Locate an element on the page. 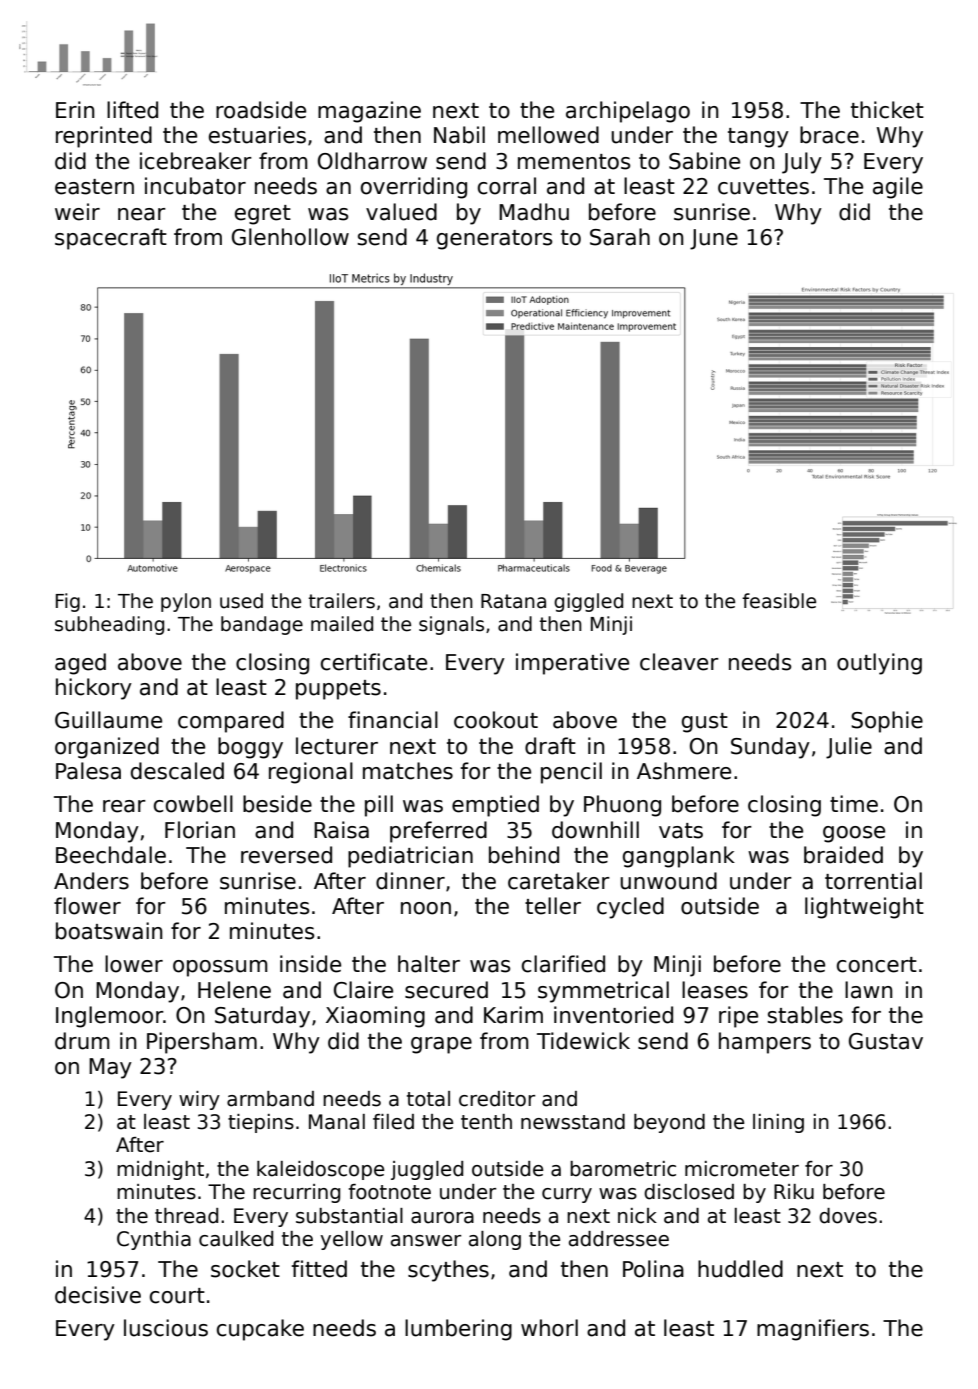  beside is located at coordinates (277, 804).
